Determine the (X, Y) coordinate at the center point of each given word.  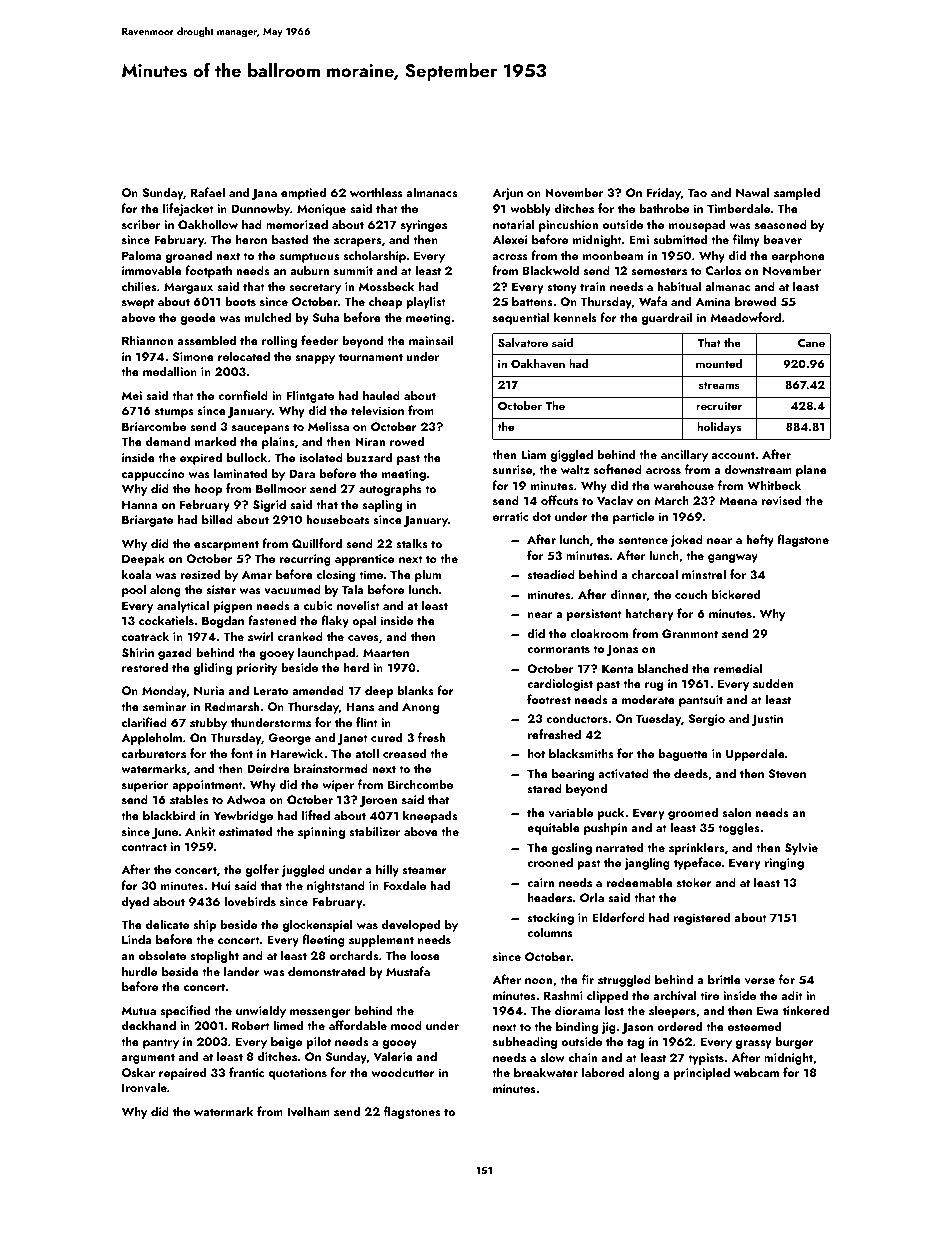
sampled (797, 193)
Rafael (208, 192)
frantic (246, 1072)
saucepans (260, 429)
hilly (387, 870)
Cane (811, 342)
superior (145, 786)
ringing (784, 864)
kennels (575, 317)
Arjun (507, 194)
